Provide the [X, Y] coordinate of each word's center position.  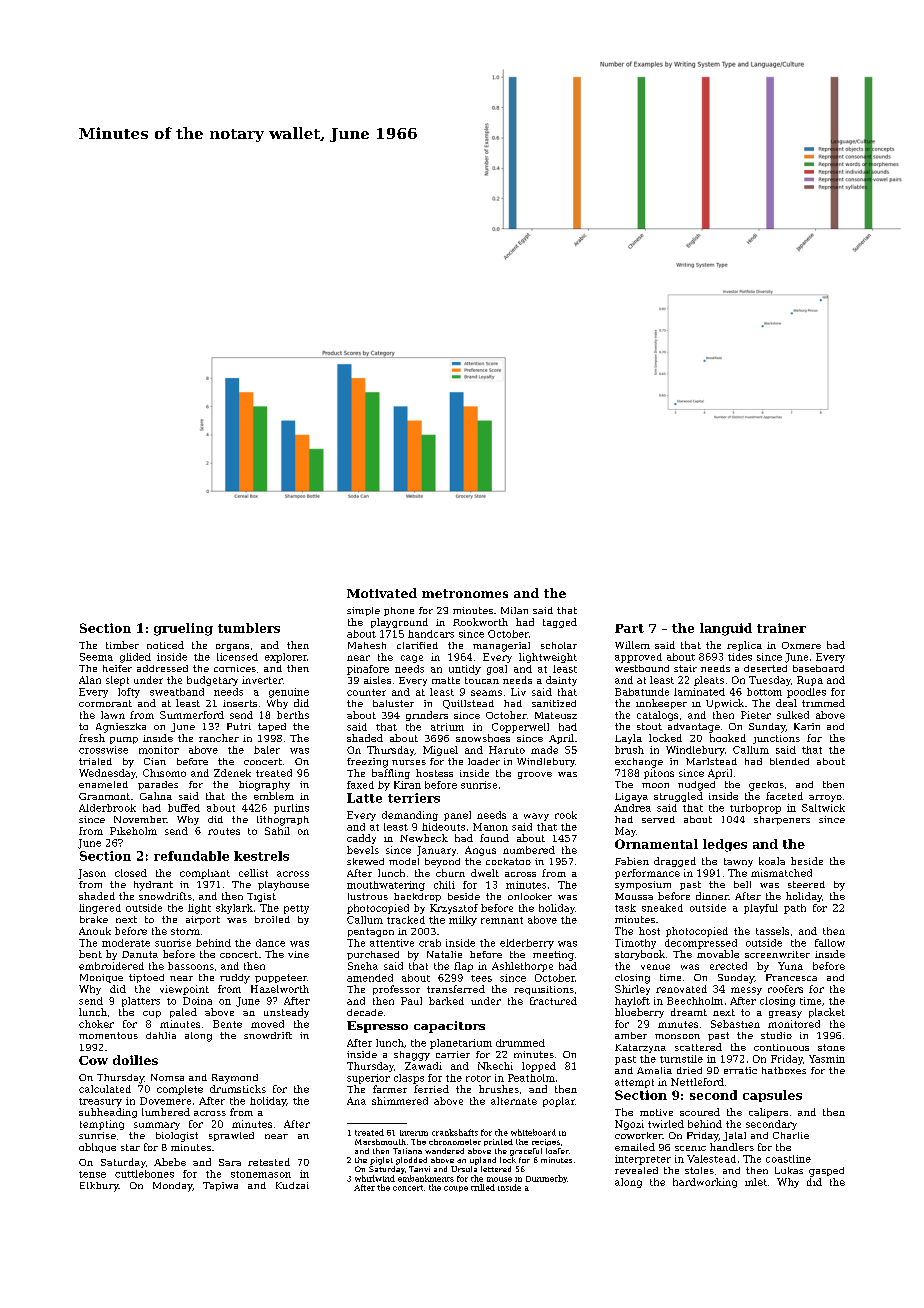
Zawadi [423, 1066]
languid [726, 629]
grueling [183, 629]
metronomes [465, 593]
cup [152, 1014]
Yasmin [827, 1059]
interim [414, 1133]
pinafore [368, 670]
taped [272, 727]
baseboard [818, 668]
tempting [102, 1125]
